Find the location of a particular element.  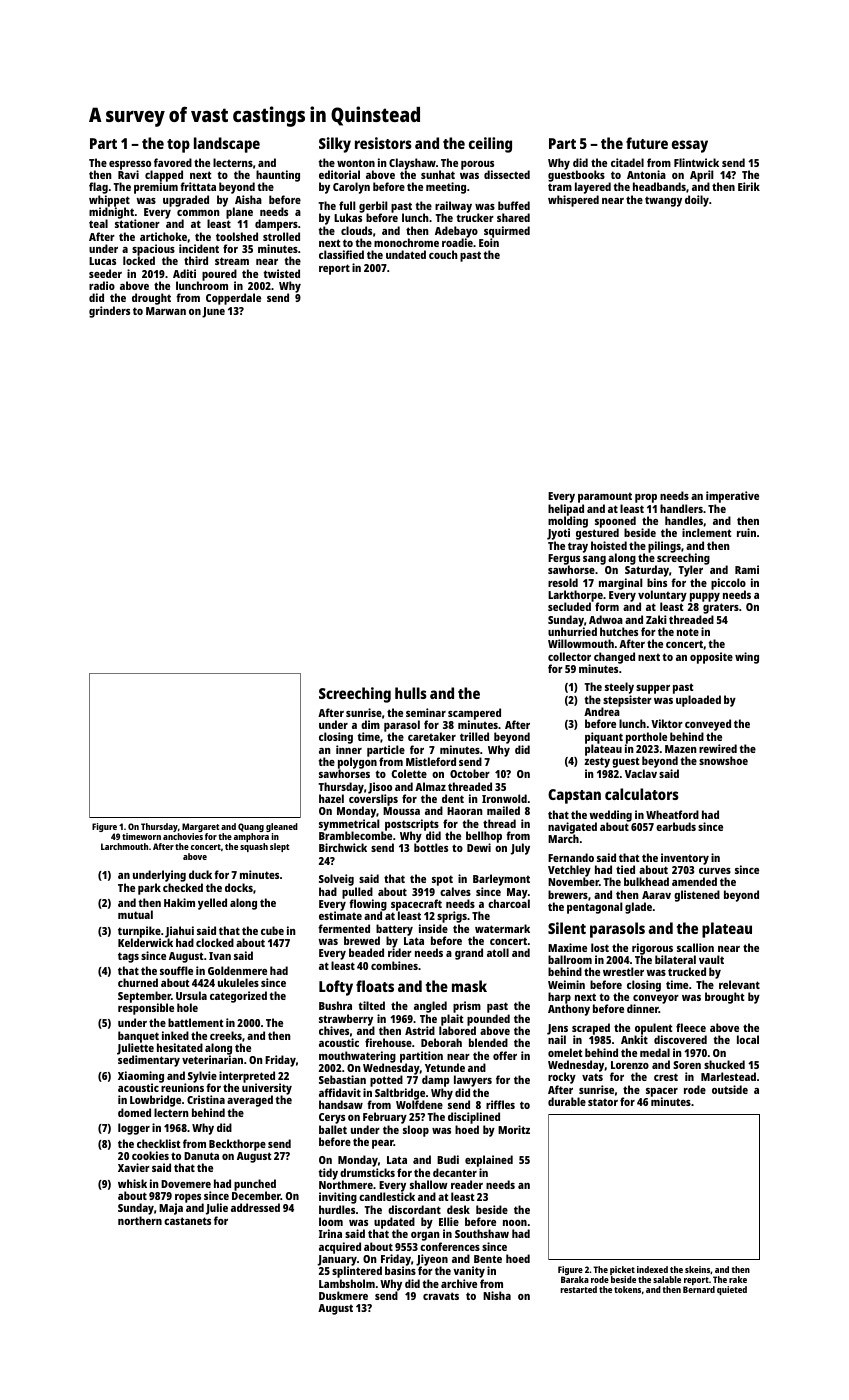

Eirik is located at coordinates (749, 186).
